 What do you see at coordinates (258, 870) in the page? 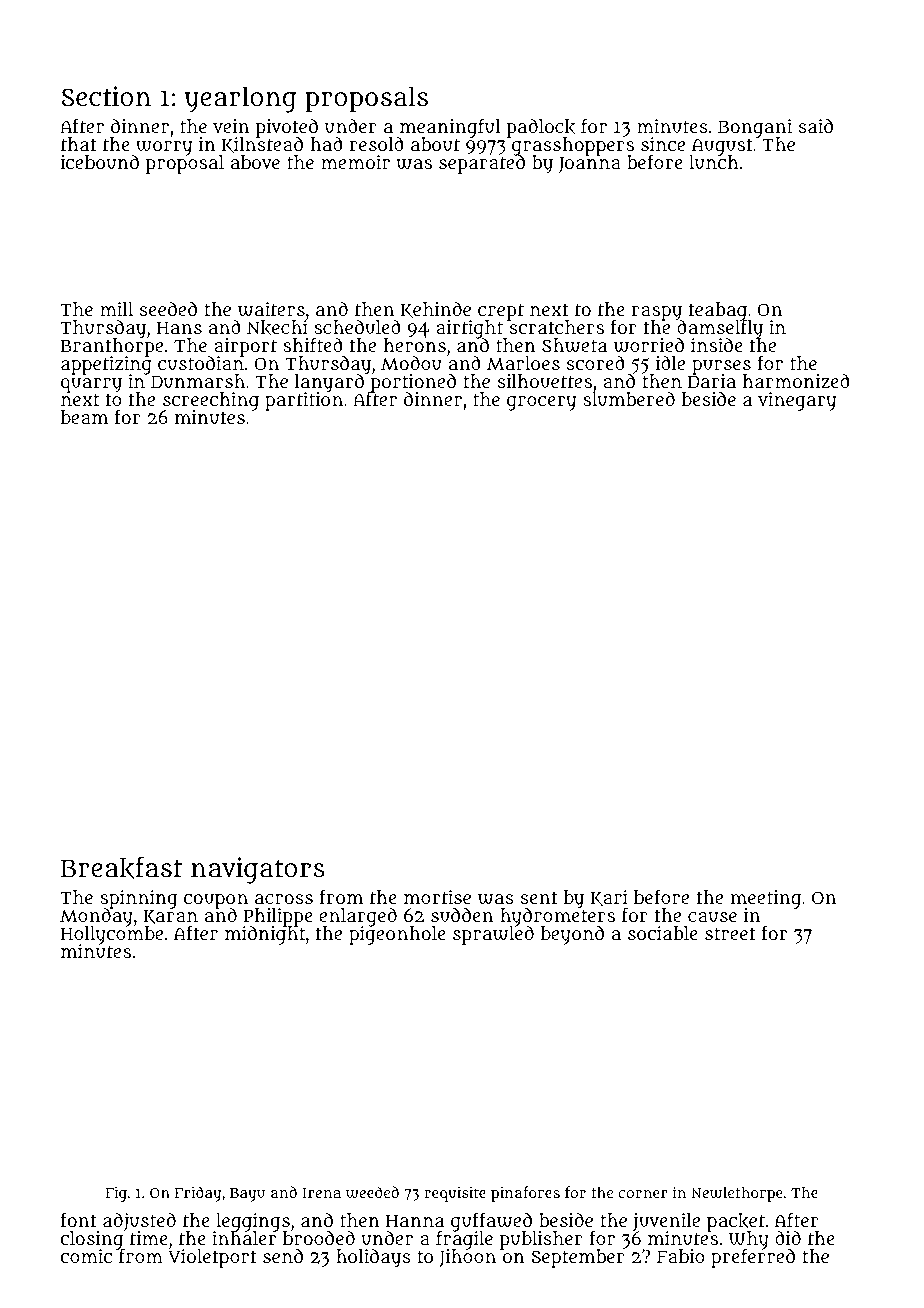
I see `navigators` at bounding box center [258, 870].
